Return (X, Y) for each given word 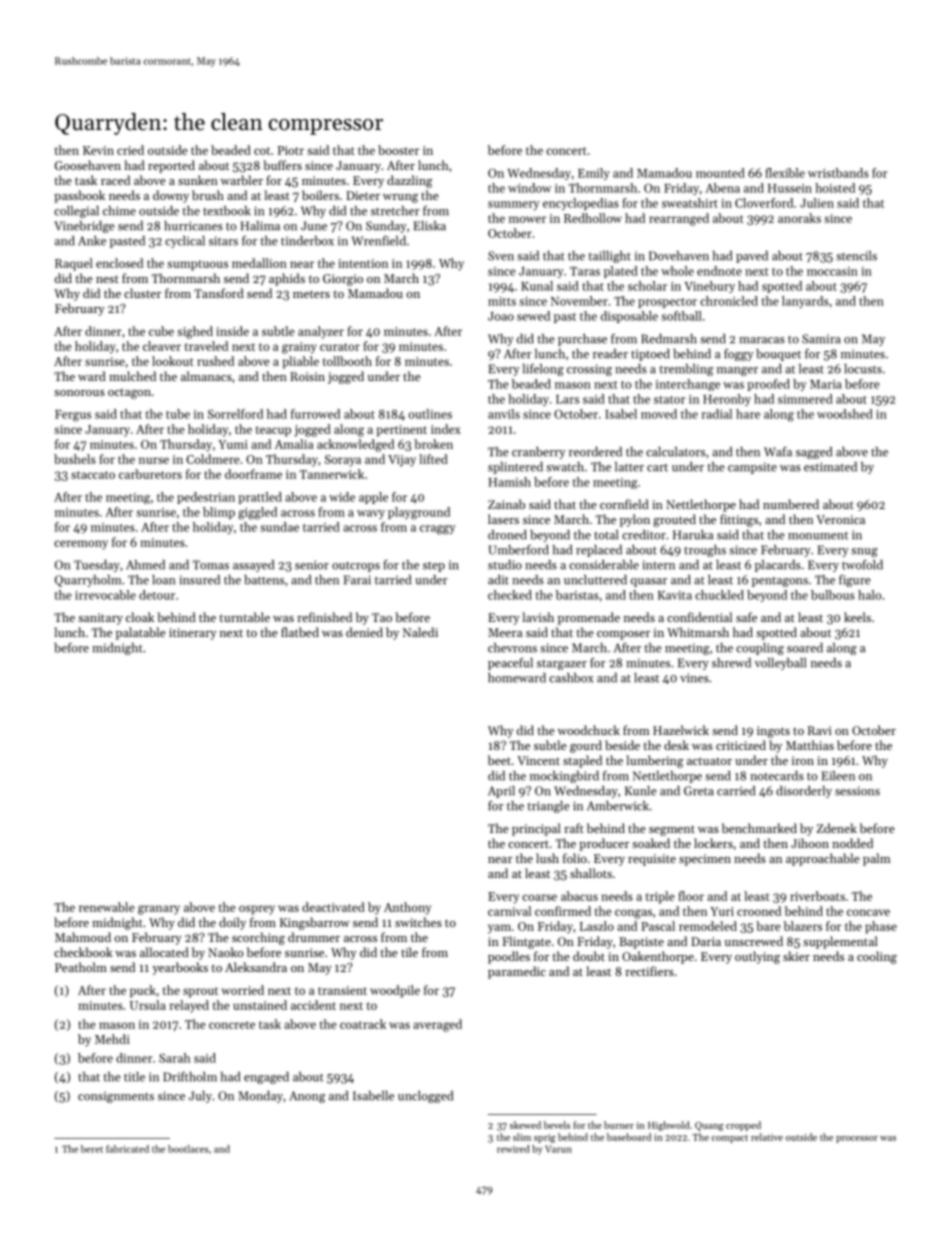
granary (159, 910)
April (501, 792)
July (200, 1097)
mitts (502, 301)
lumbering (655, 761)
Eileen (838, 776)
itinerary (192, 634)
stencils (856, 256)
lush (547, 858)
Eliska (430, 226)
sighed (195, 332)
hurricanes (193, 226)
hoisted (835, 188)
